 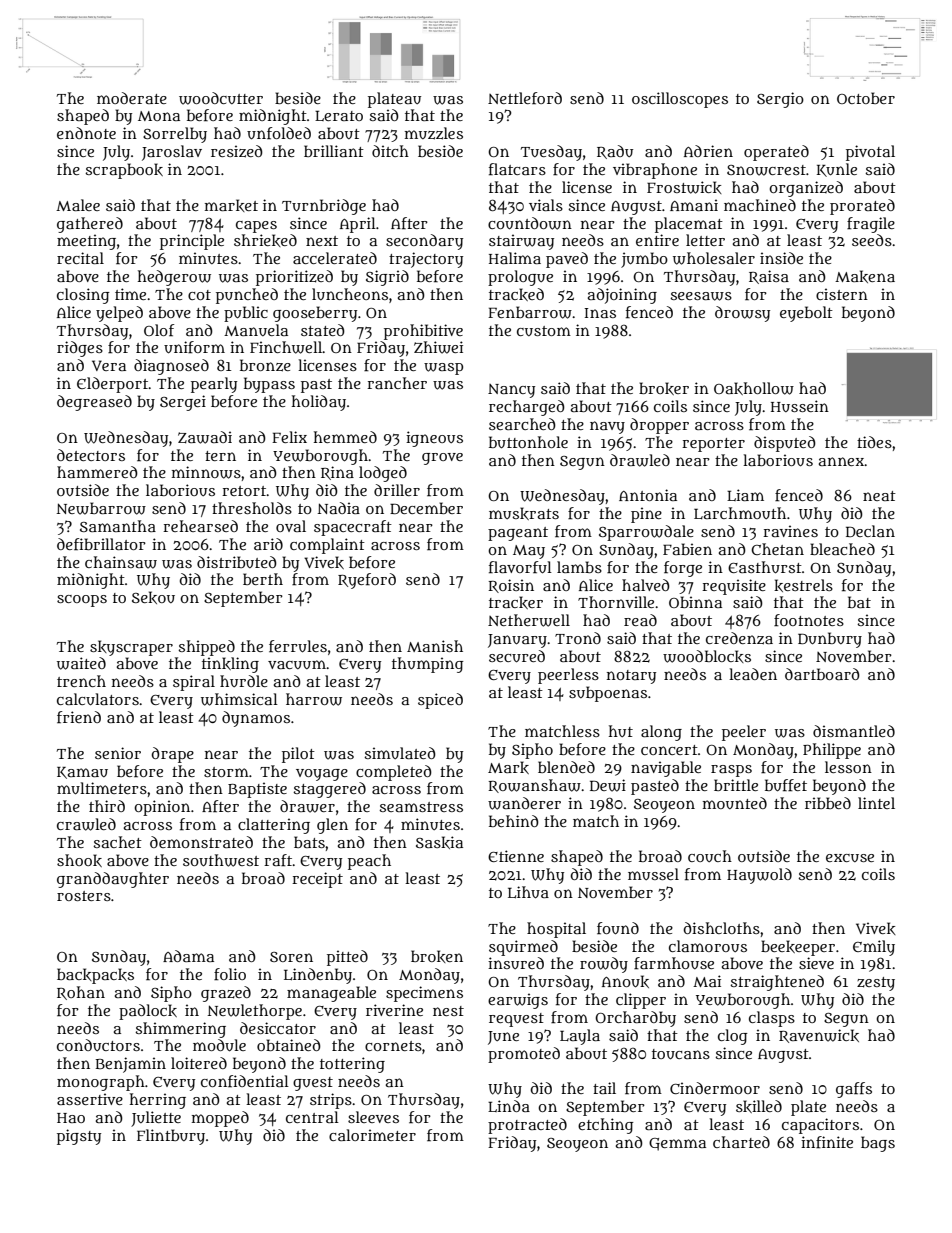 What do you see at coordinates (312, 1117) in the page?
I see `central` at bounding box center [312, 1117].
